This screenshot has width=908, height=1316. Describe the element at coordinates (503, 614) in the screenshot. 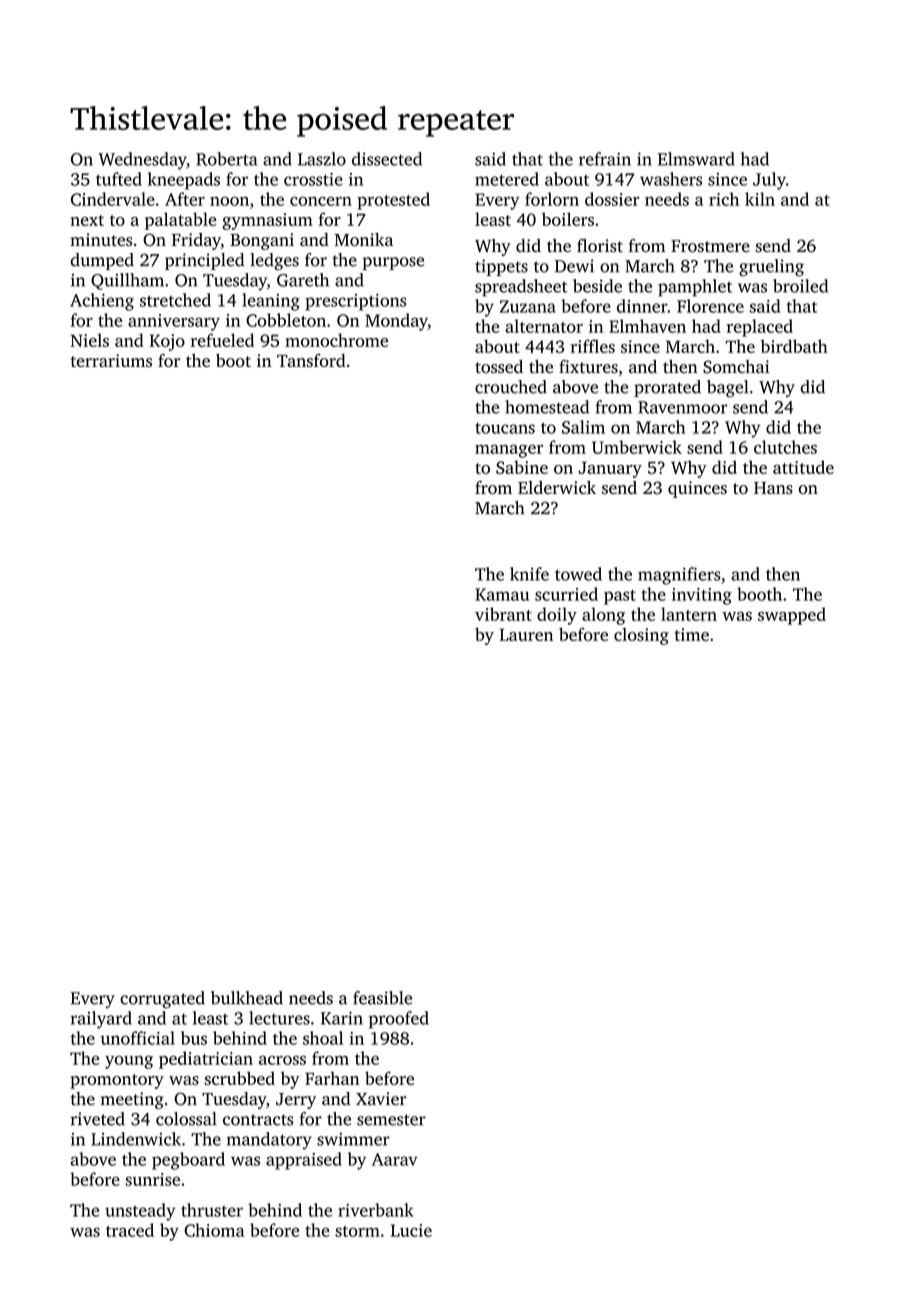

I see `vibrant` at that location.
